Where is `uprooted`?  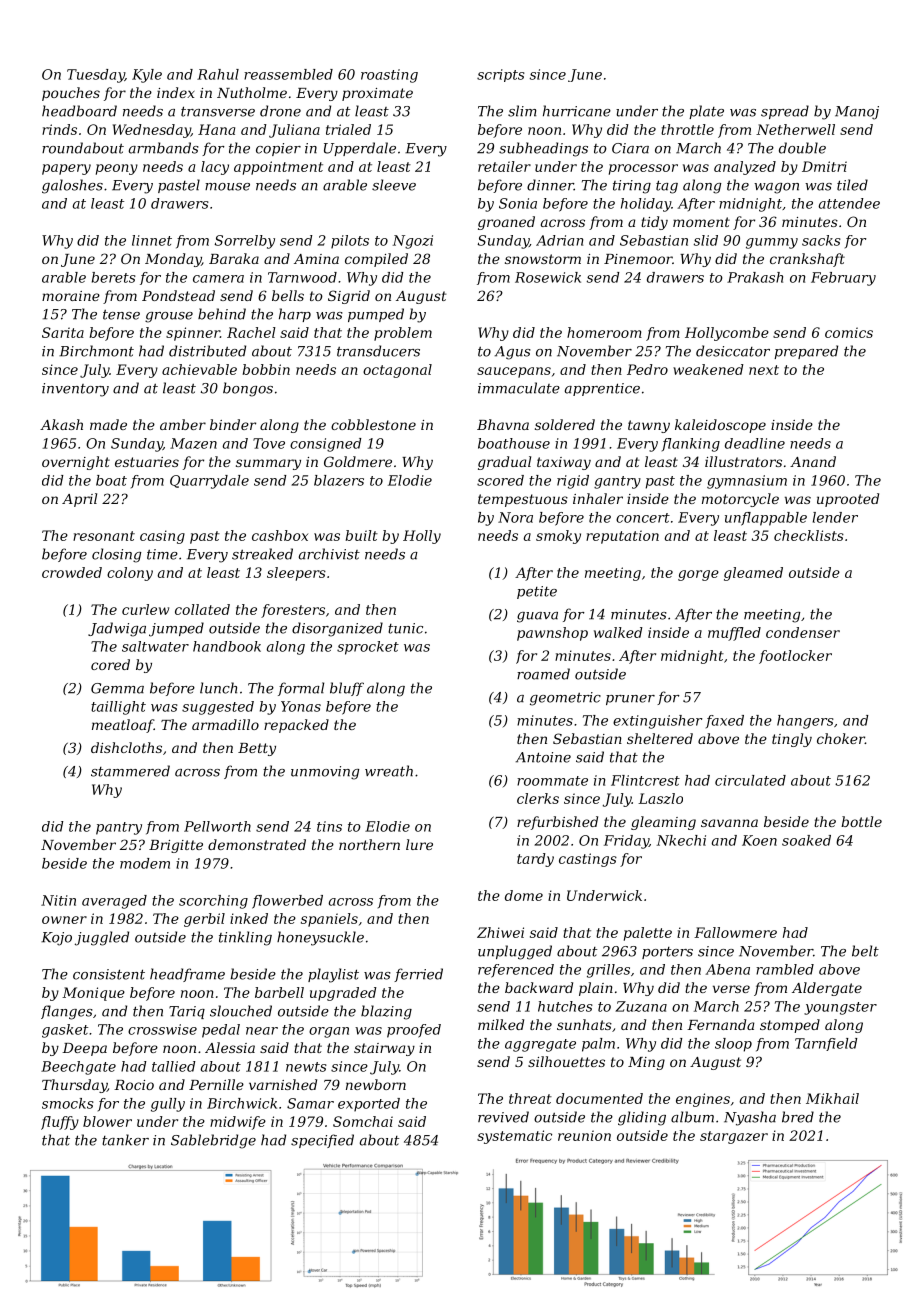 uprooted is located at coordinates (848, 500).
